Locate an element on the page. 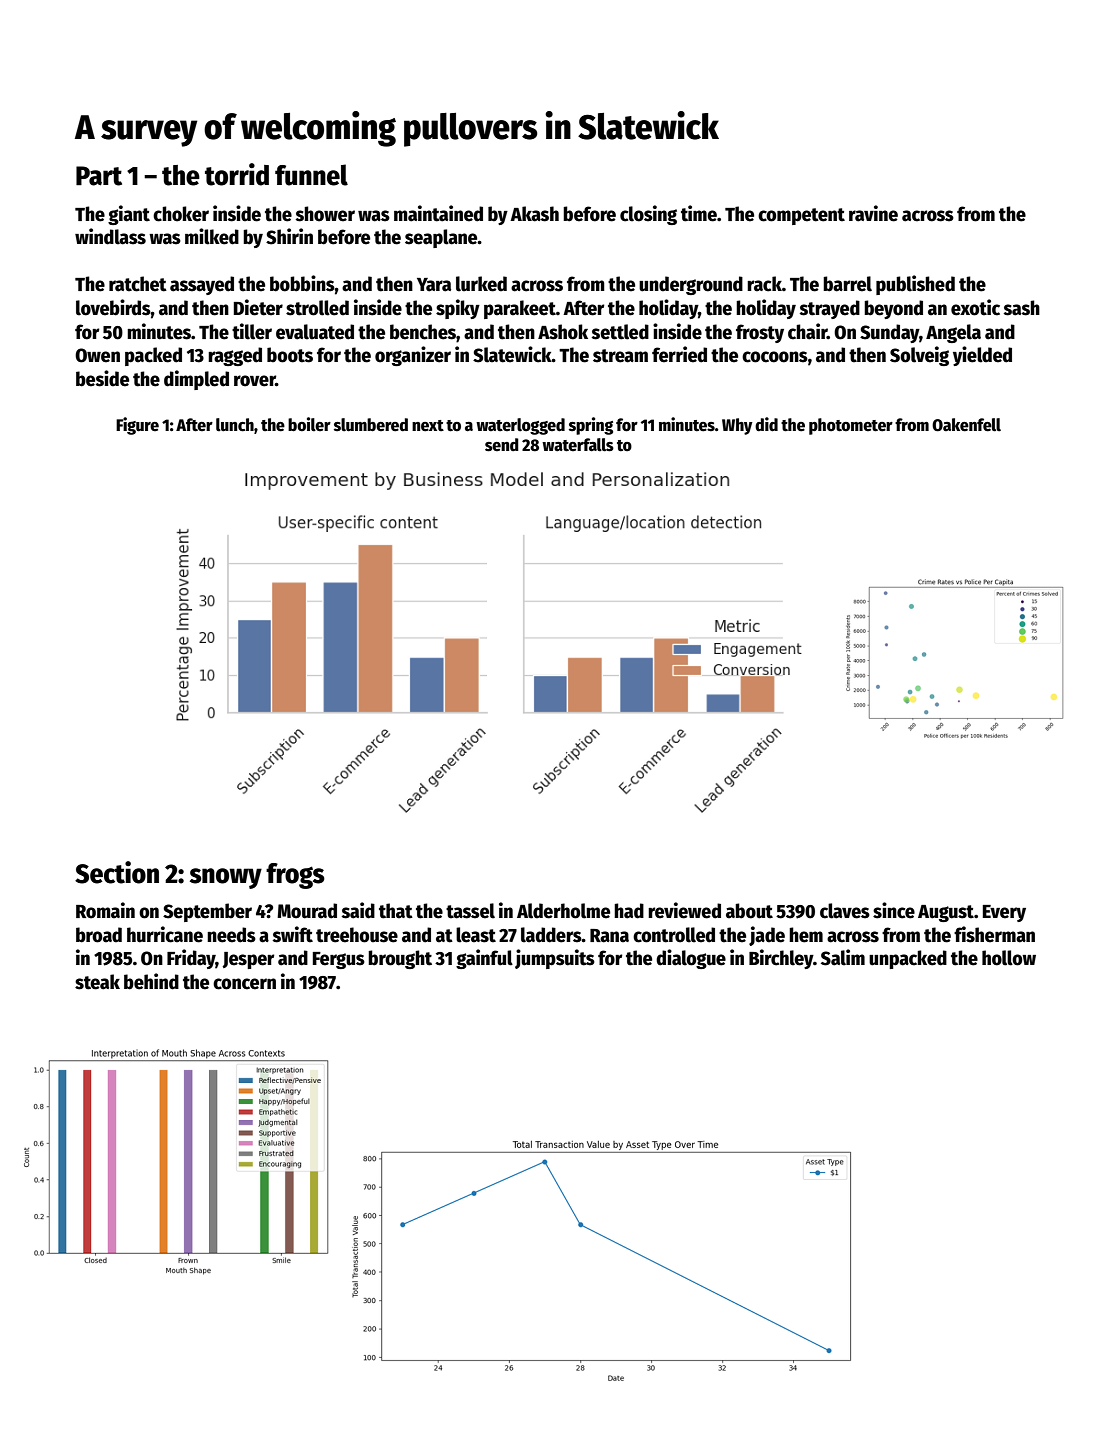 Image resolution: width=1117 pixels, height=1445 pixels. waterfalls is located at coordinates (578, 445).
